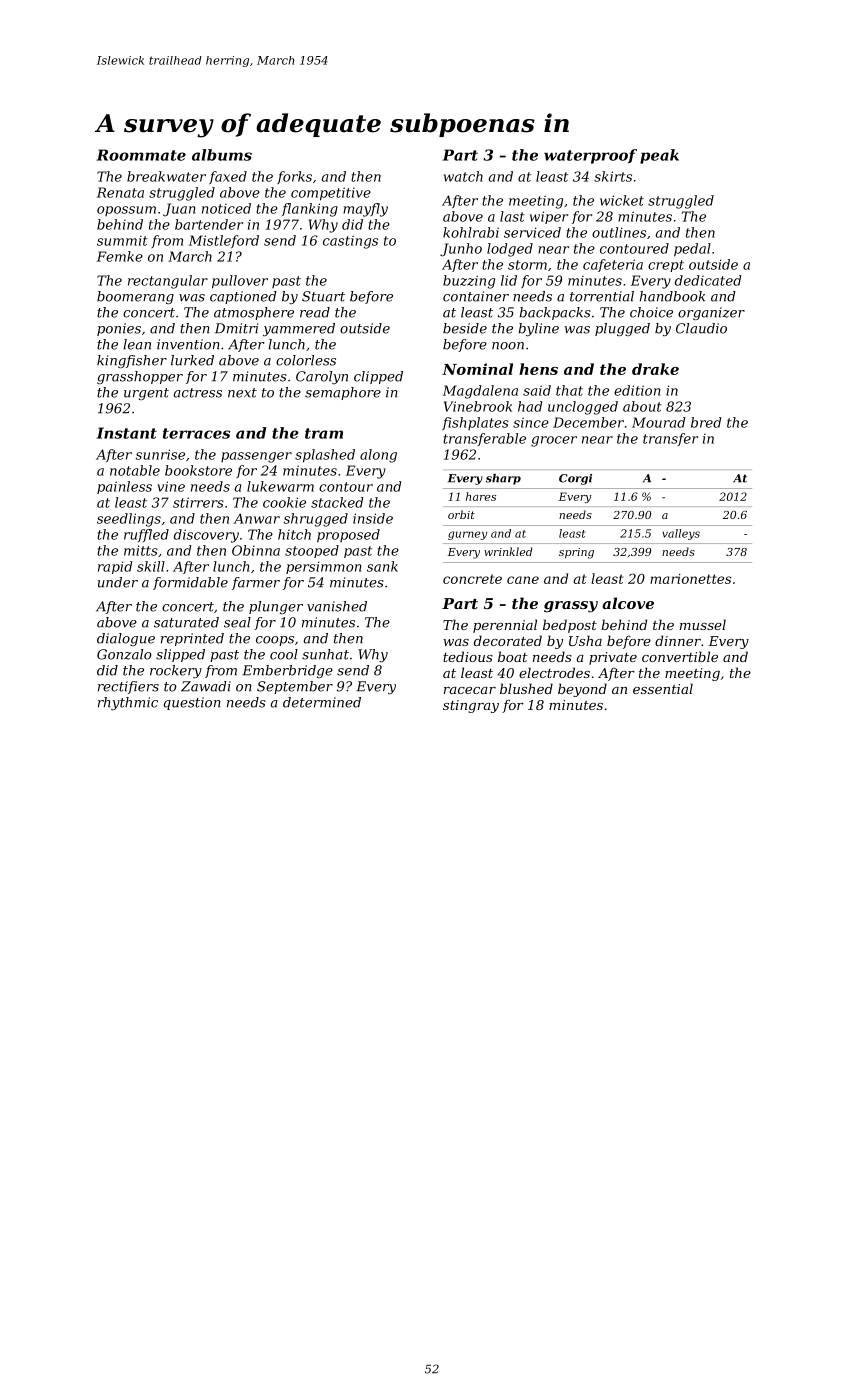 The height and width of the screenshot is (1400, 849). Describe the element at coordinates (530, 406) in the screenshot. I see `had` at that location.
